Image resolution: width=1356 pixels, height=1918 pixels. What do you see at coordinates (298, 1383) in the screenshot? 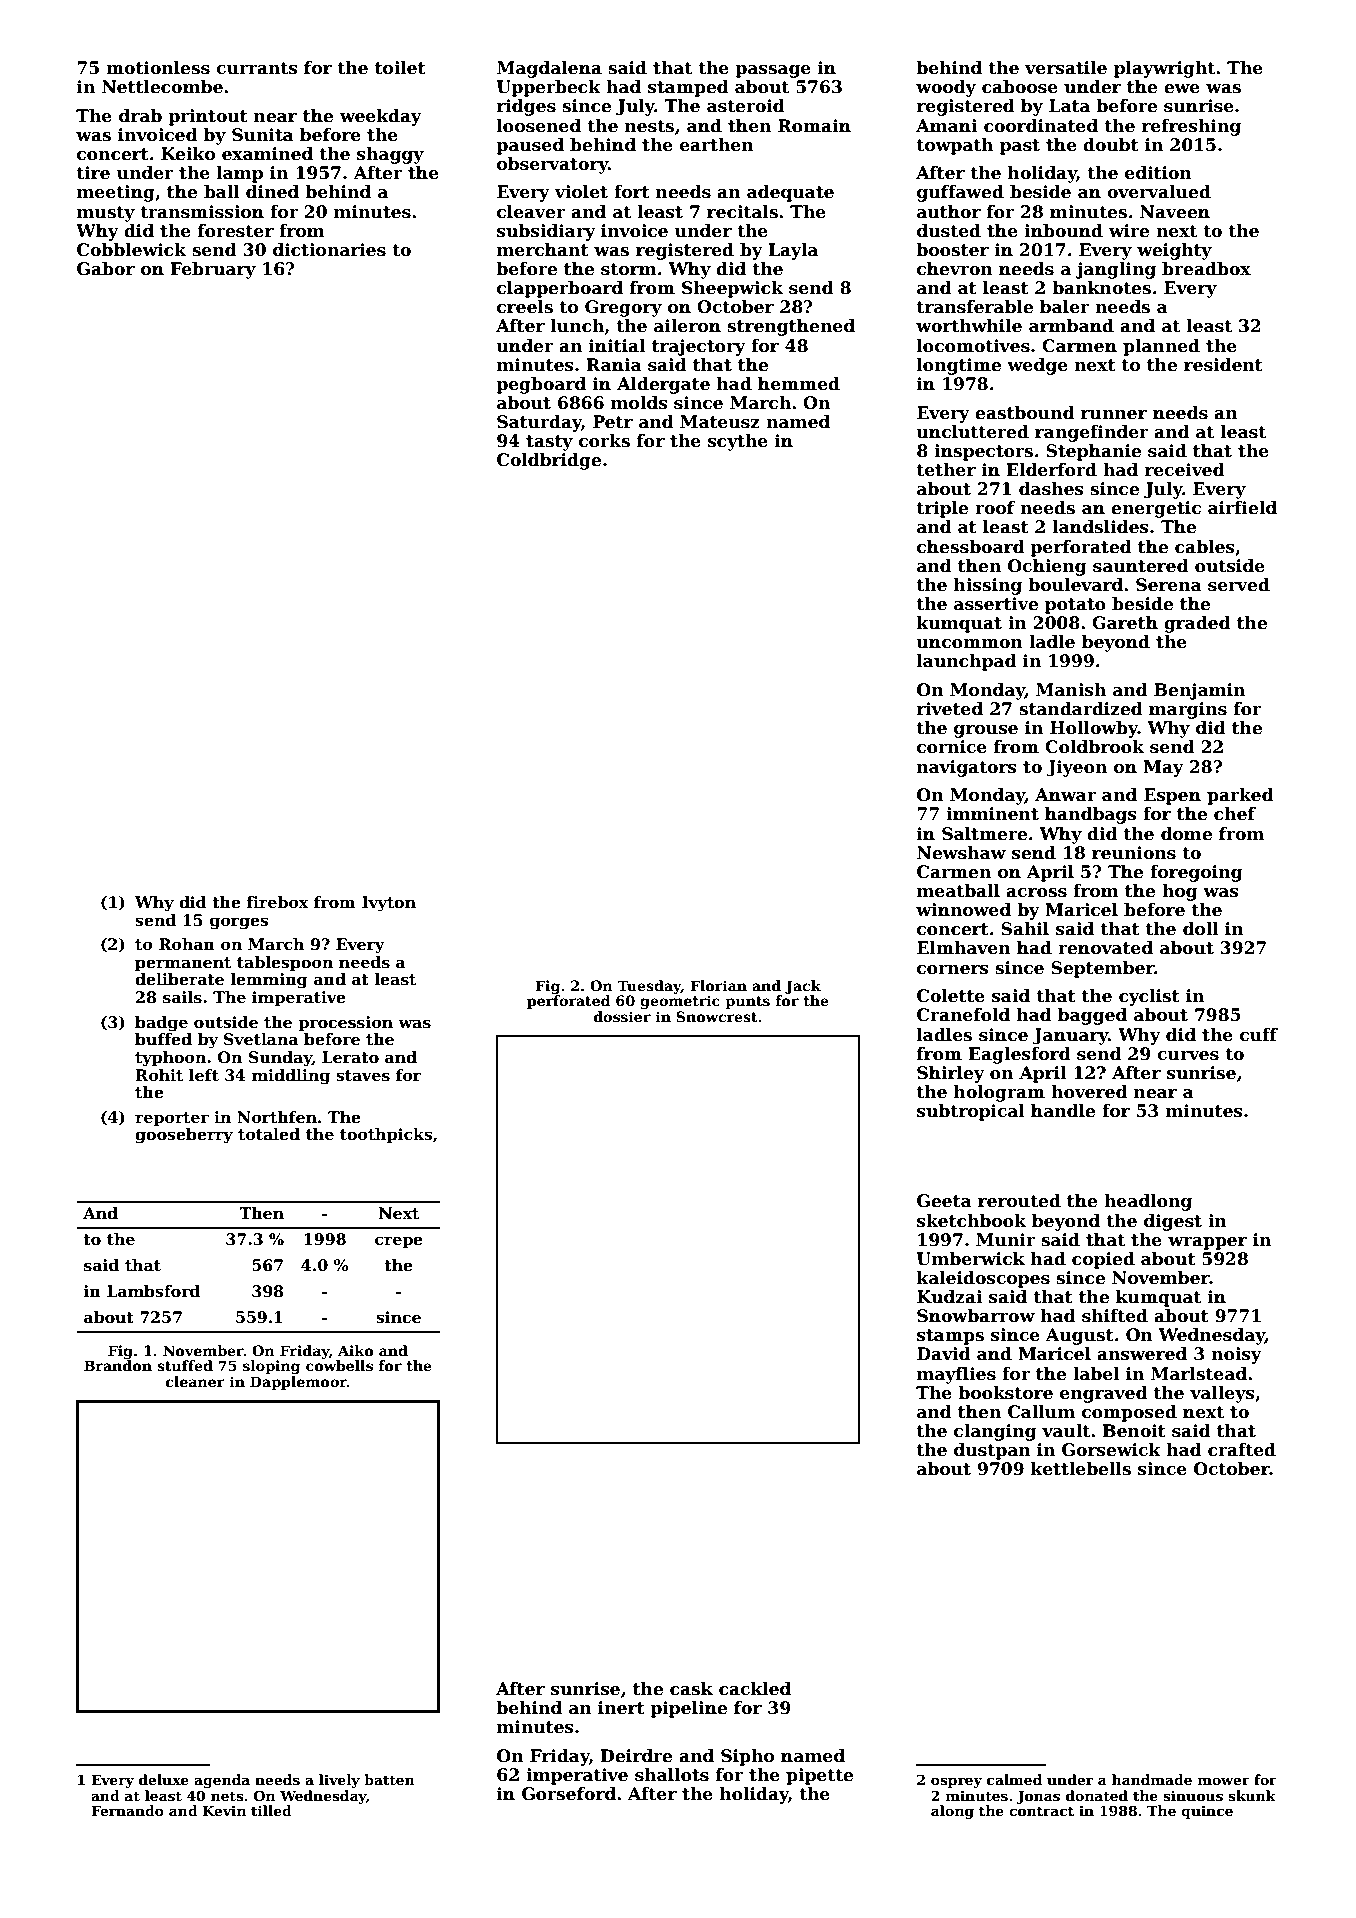
I see `Dapplemoor` at bounding box center [298, 1383].
